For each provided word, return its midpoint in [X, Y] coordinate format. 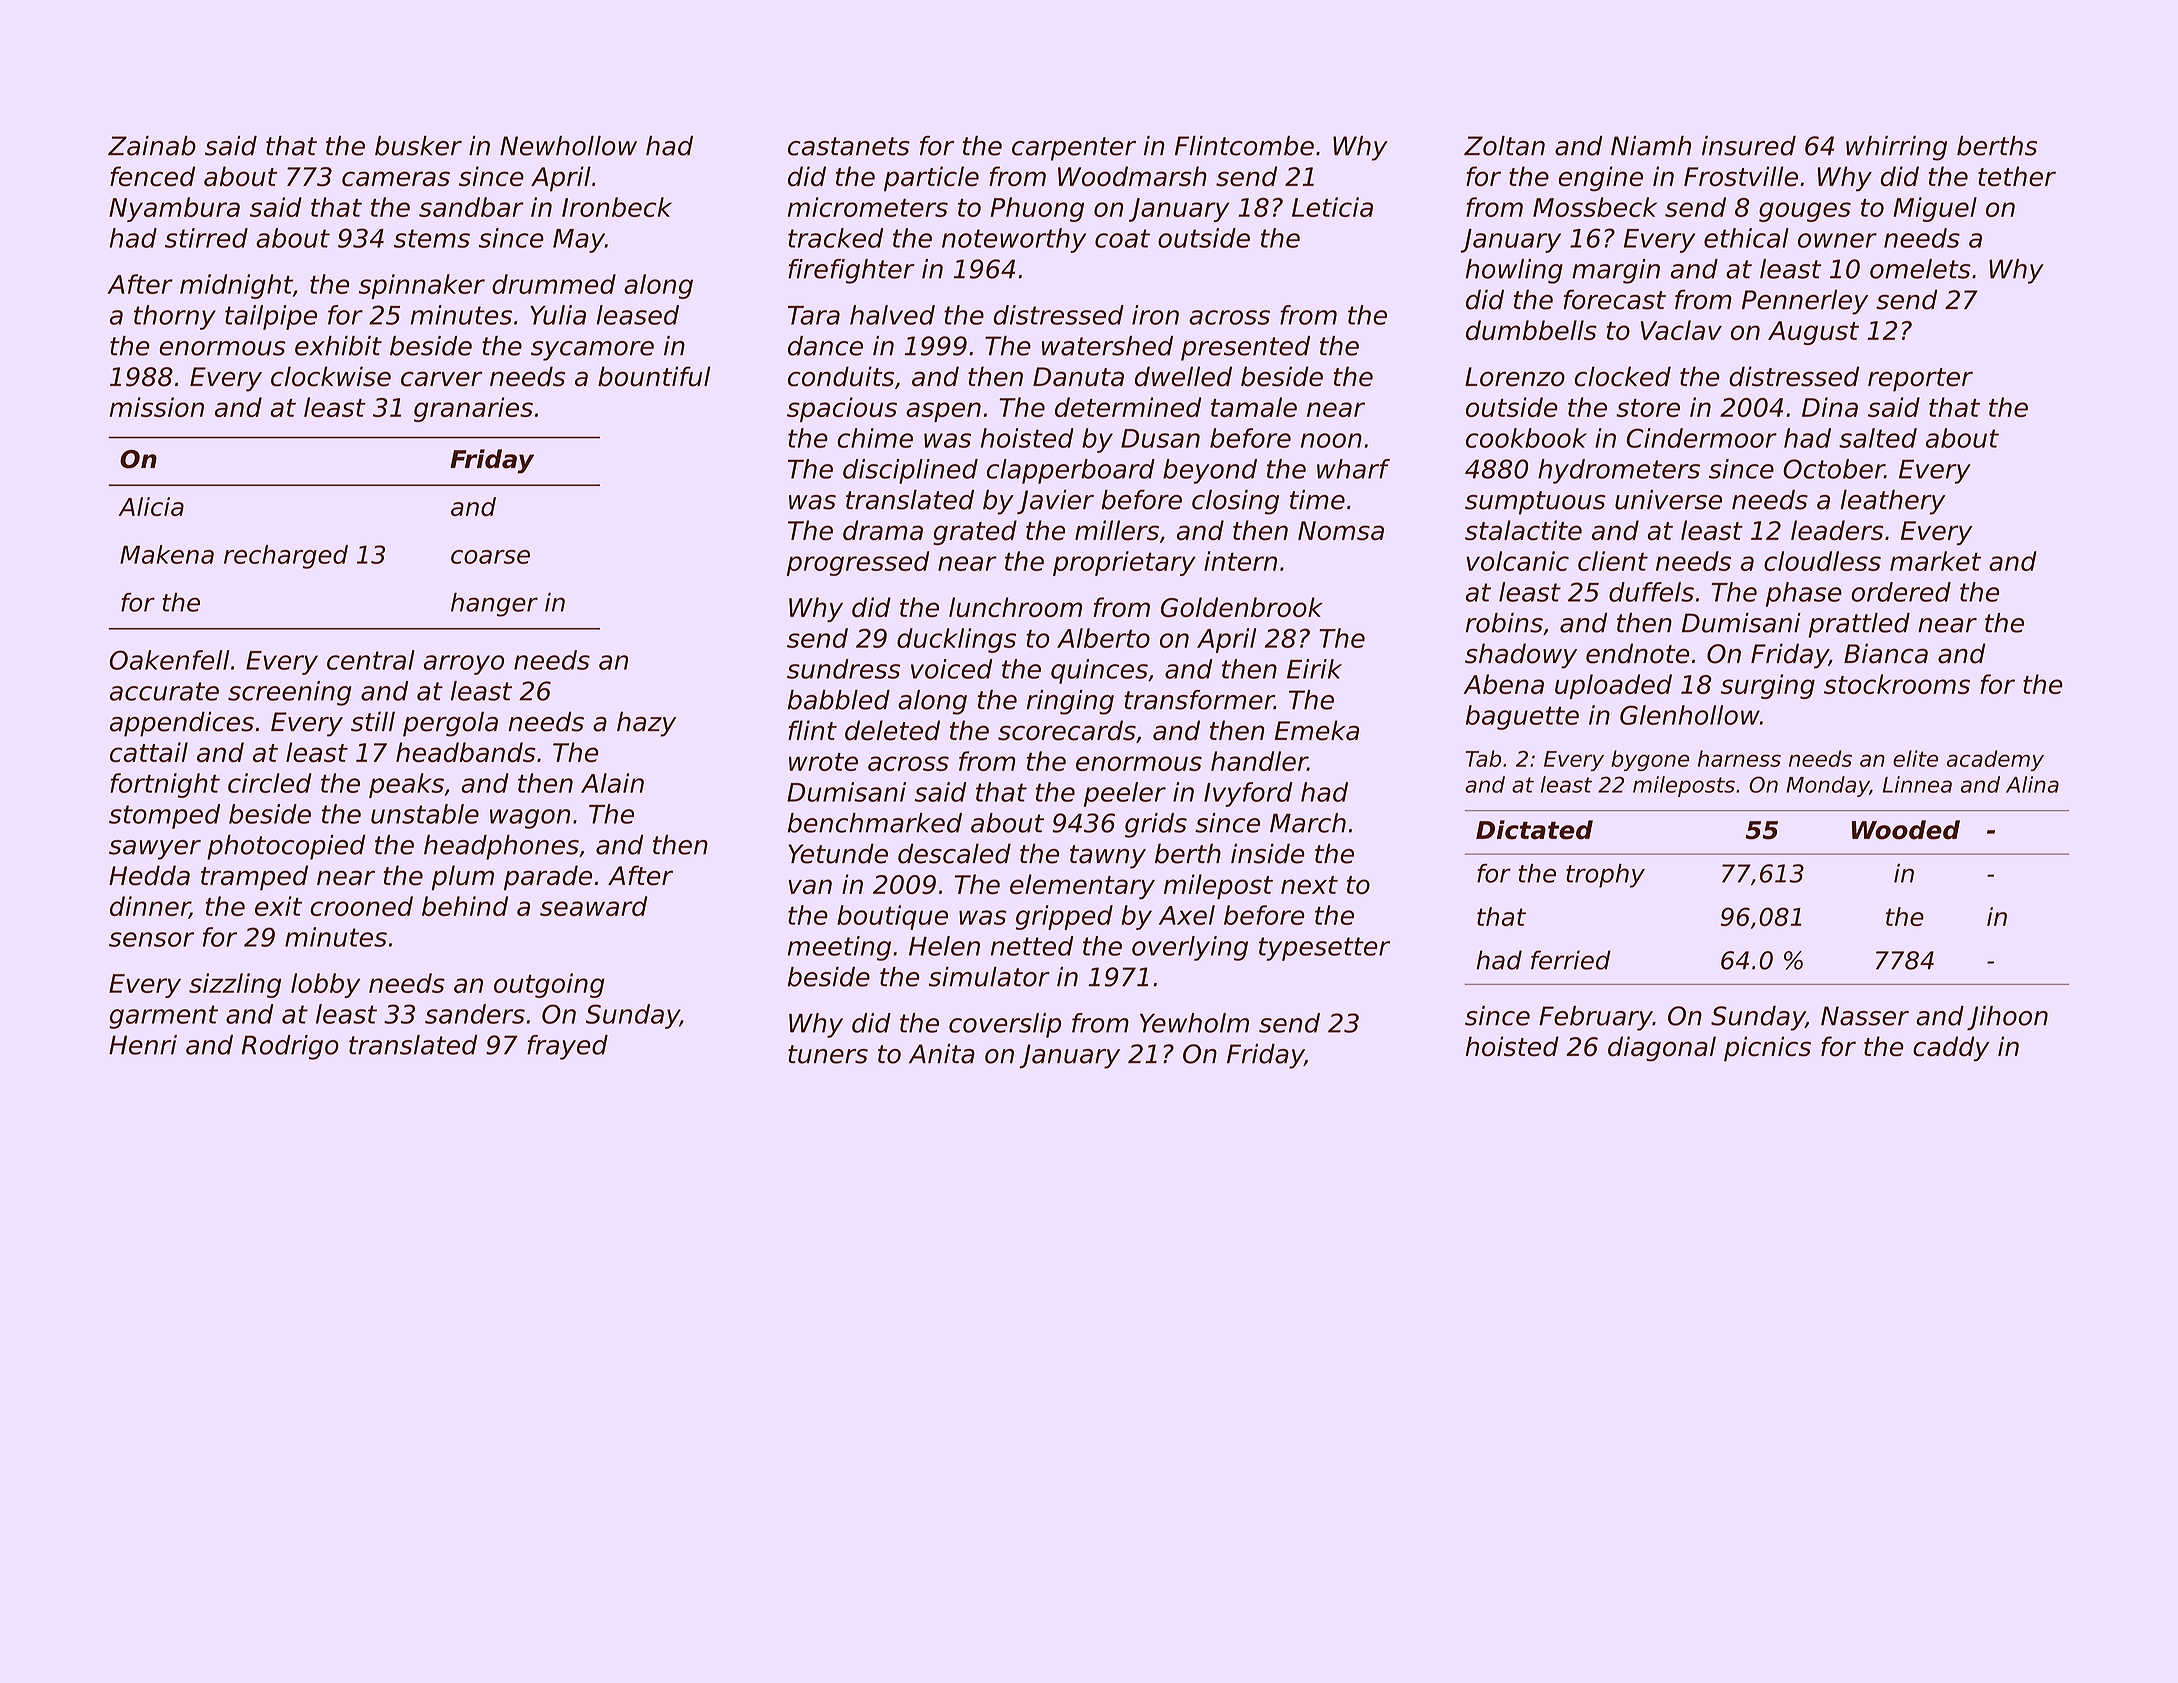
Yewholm [1194, 1023]
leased [638, 315]
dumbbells [1531, 330]
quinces [1099, 671]
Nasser [1865, 1016]
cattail [149, 752]
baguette [1522, 717]
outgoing [549, 985]
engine [1600, 178]
